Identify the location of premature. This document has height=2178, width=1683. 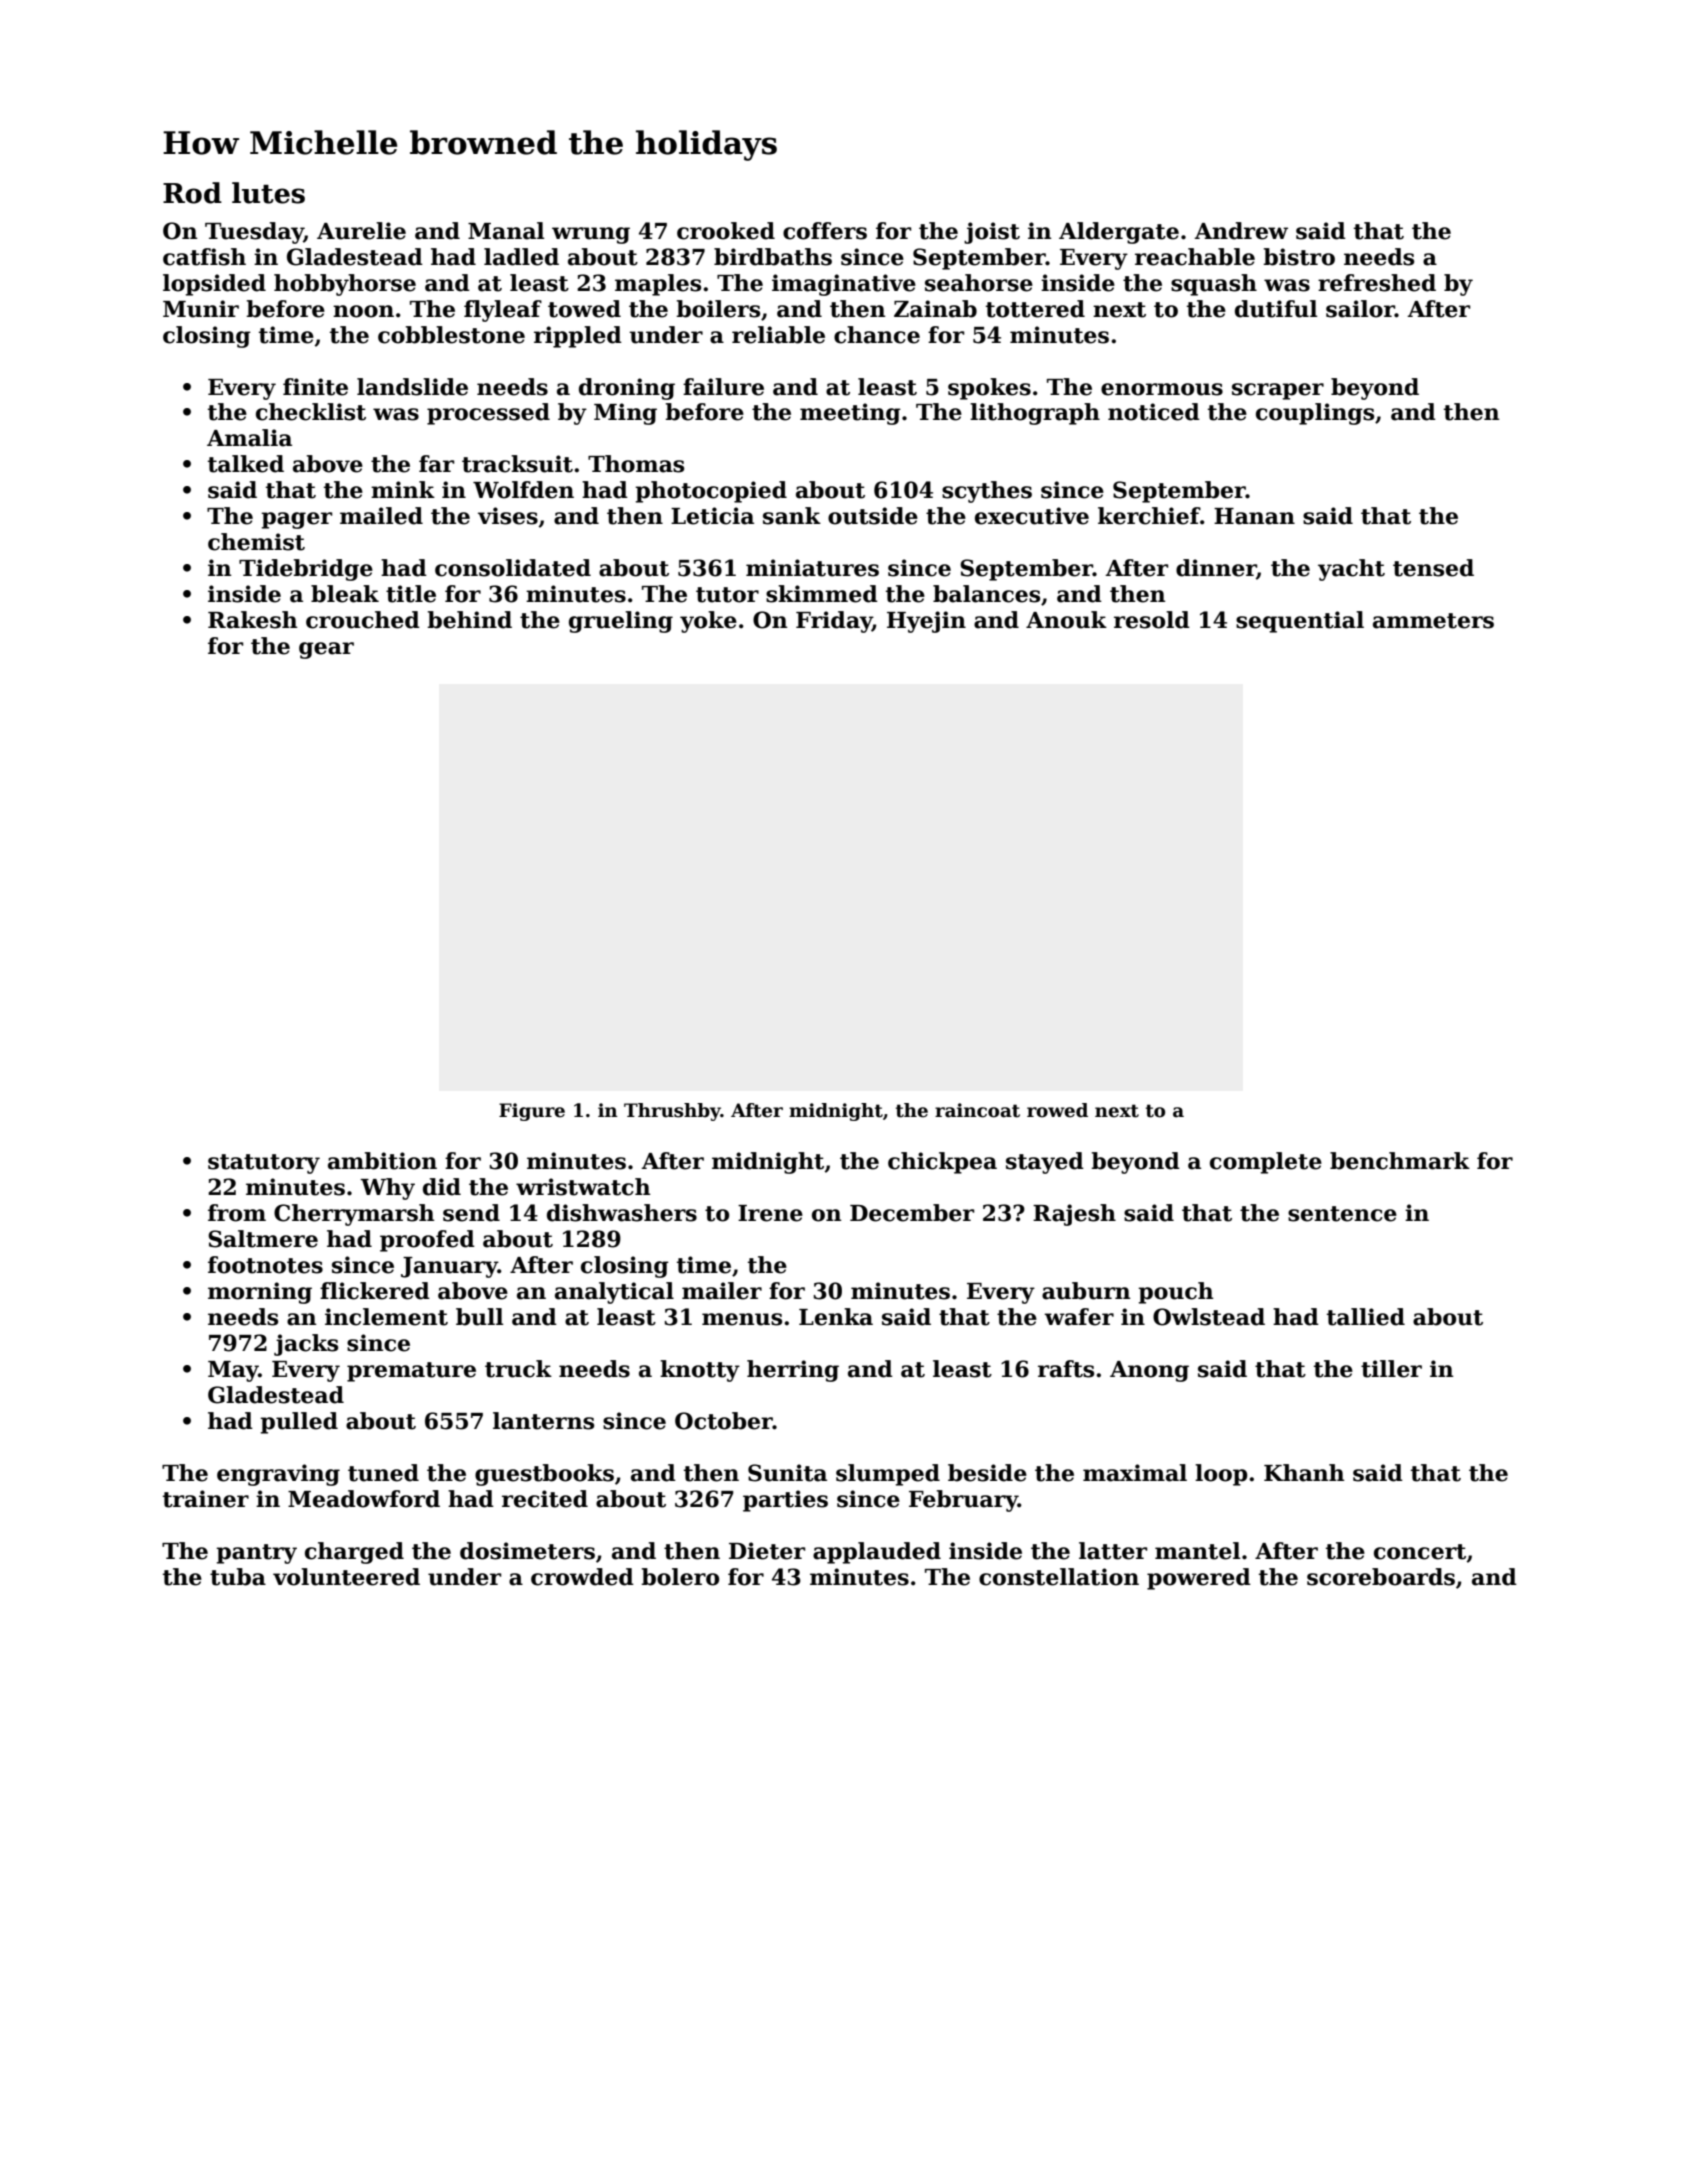
(411, 1372).
